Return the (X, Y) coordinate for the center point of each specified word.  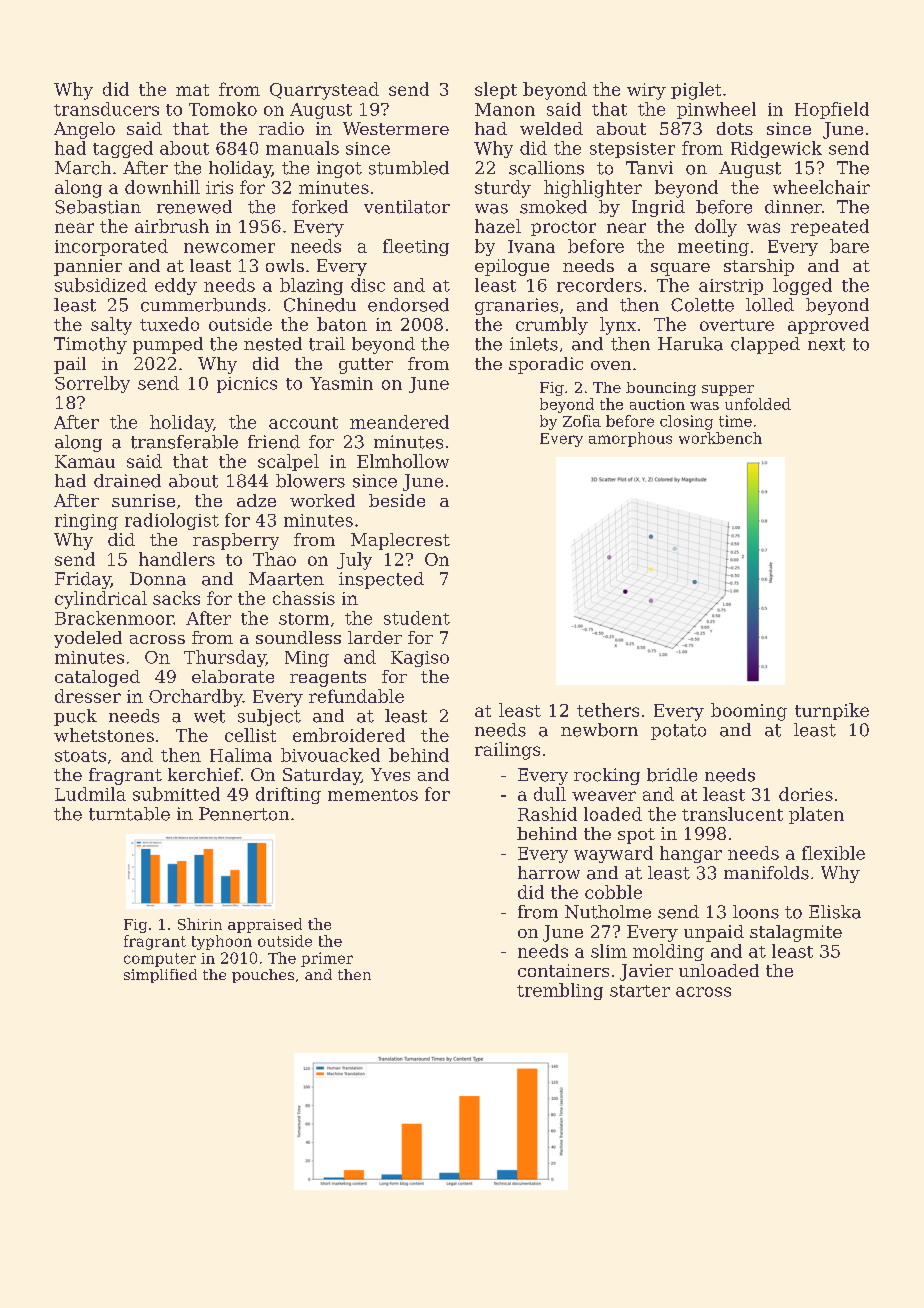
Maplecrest (400, 541)
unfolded (758, 404)
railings (507, 751)
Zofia (582, 421)
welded (551, 128)
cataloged (97, 678)
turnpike (832, 711)
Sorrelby (92, 384)
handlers (177, 559)
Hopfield (832, 110)
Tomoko (223, 109)
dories (806, 794)
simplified (160, 976)
